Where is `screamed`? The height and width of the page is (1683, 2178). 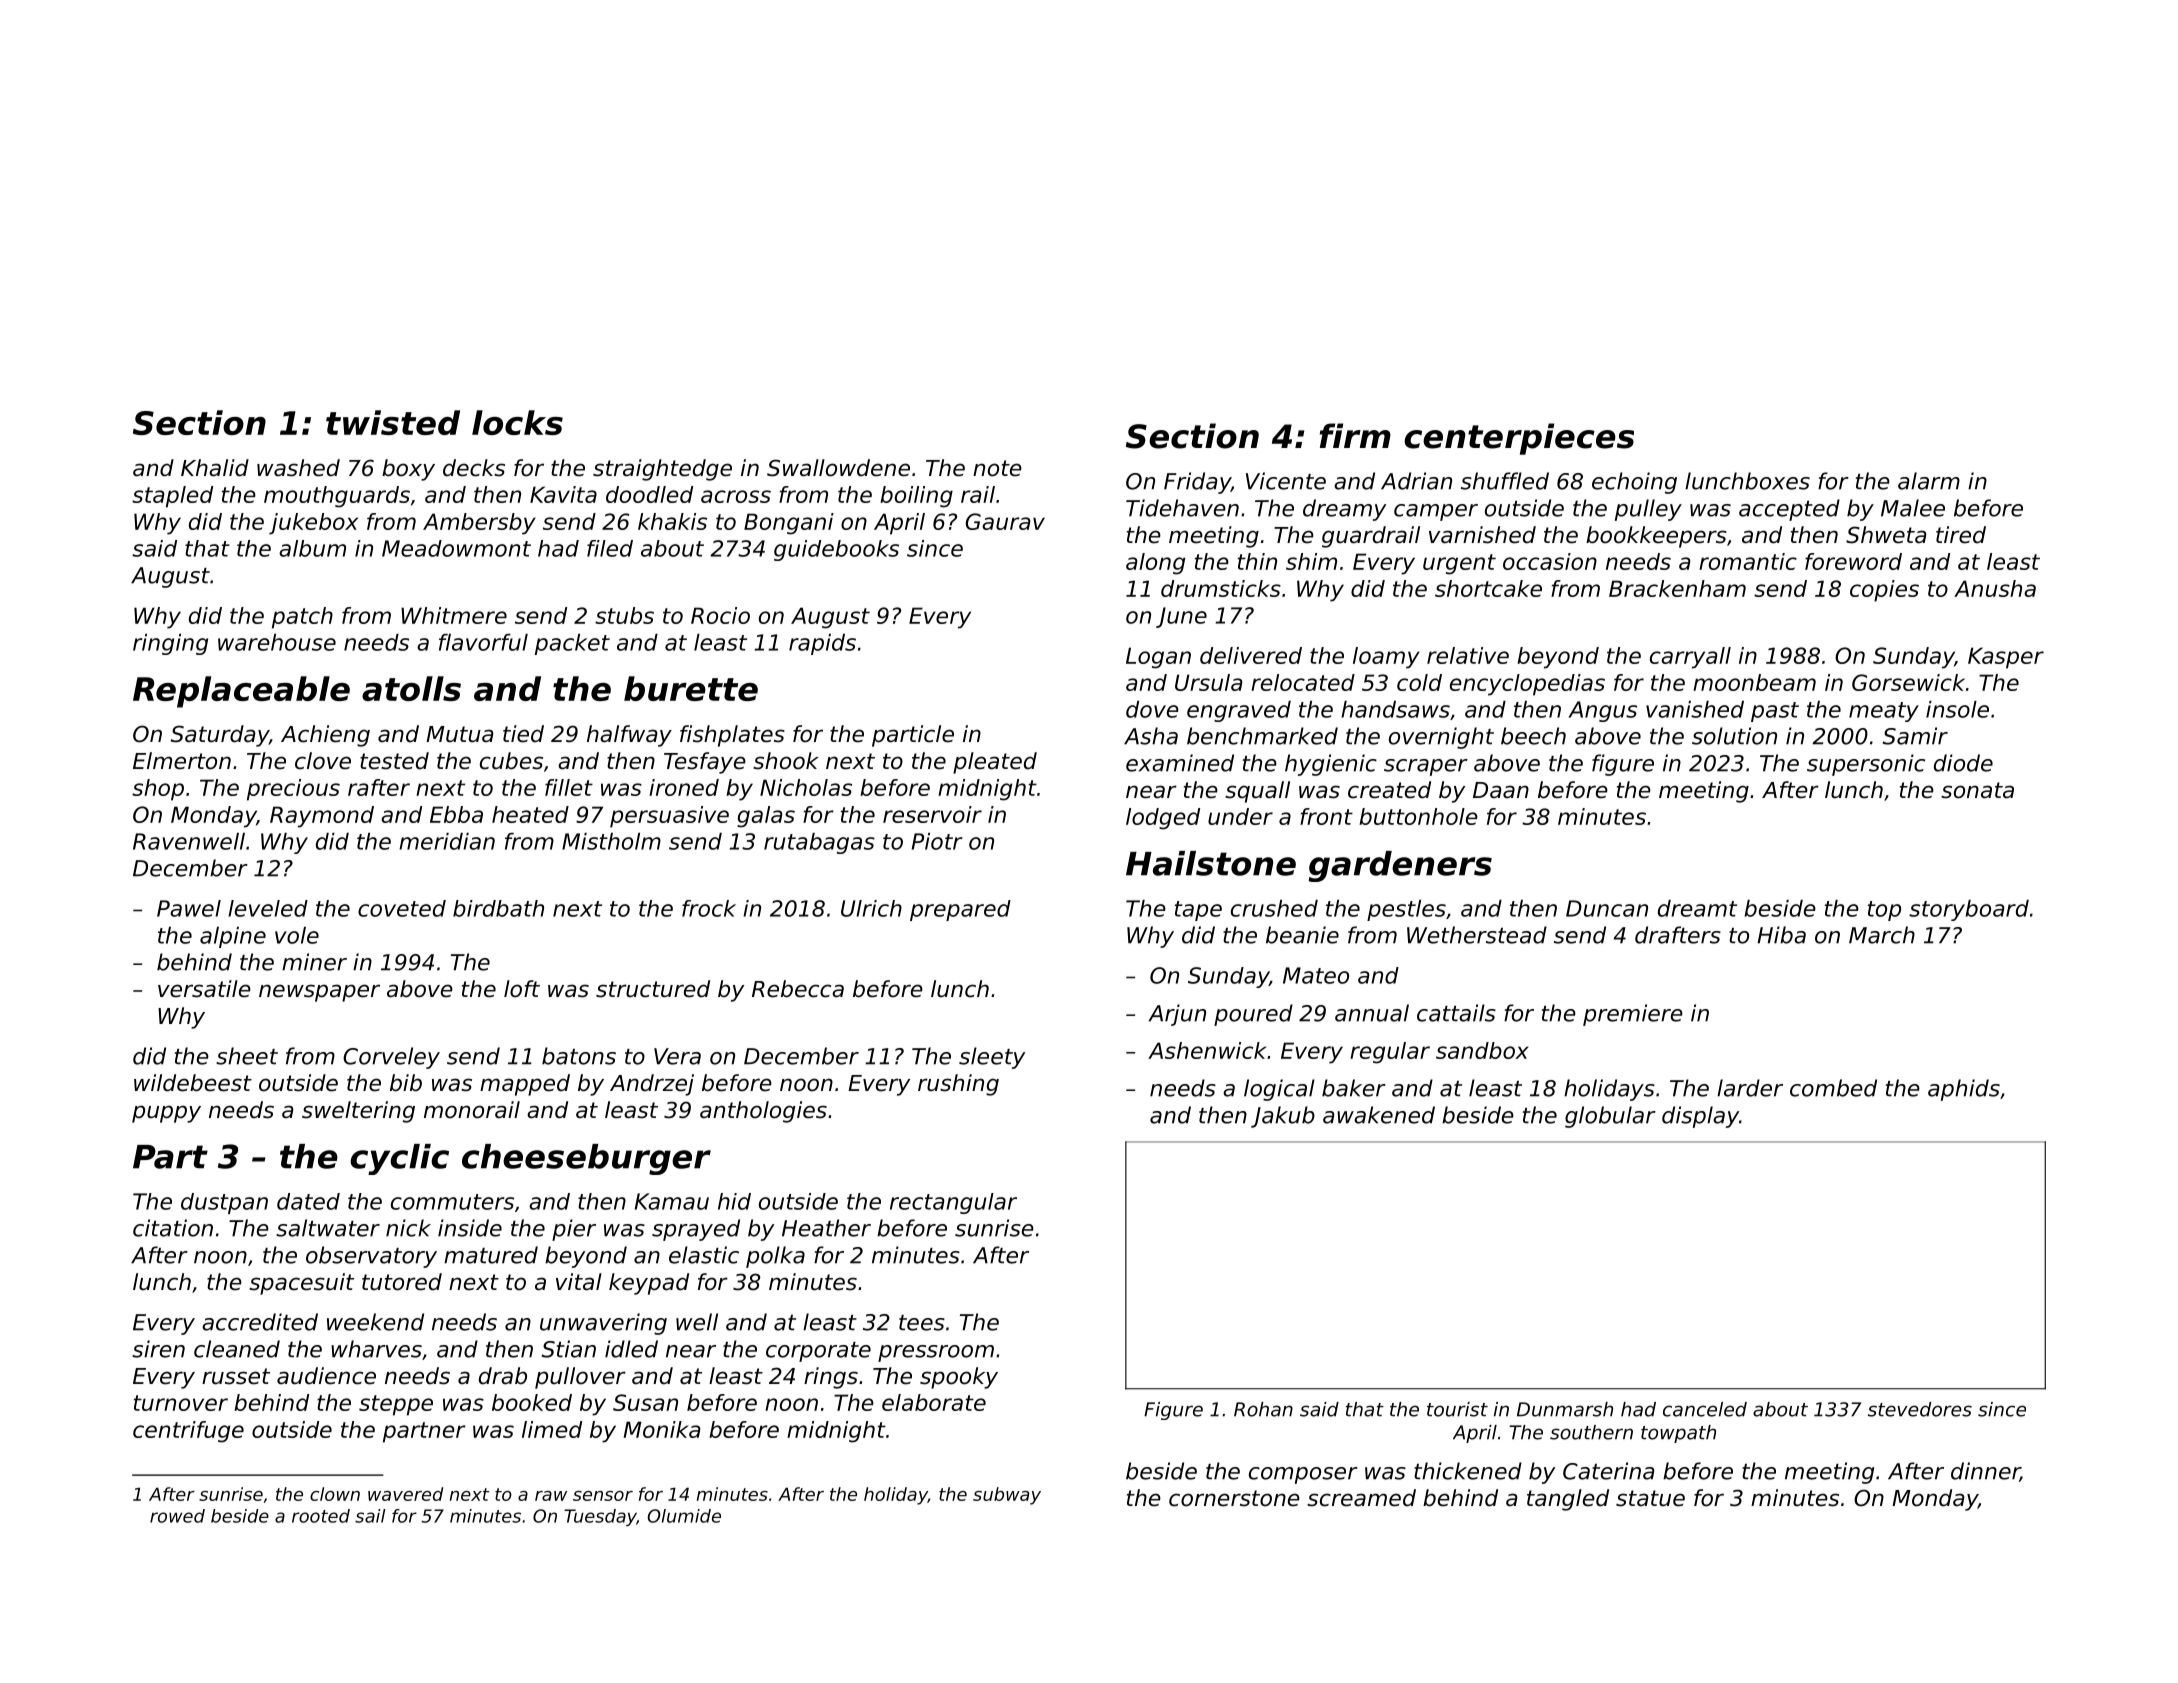 screamed is located at coordinates (1361, 1498).
